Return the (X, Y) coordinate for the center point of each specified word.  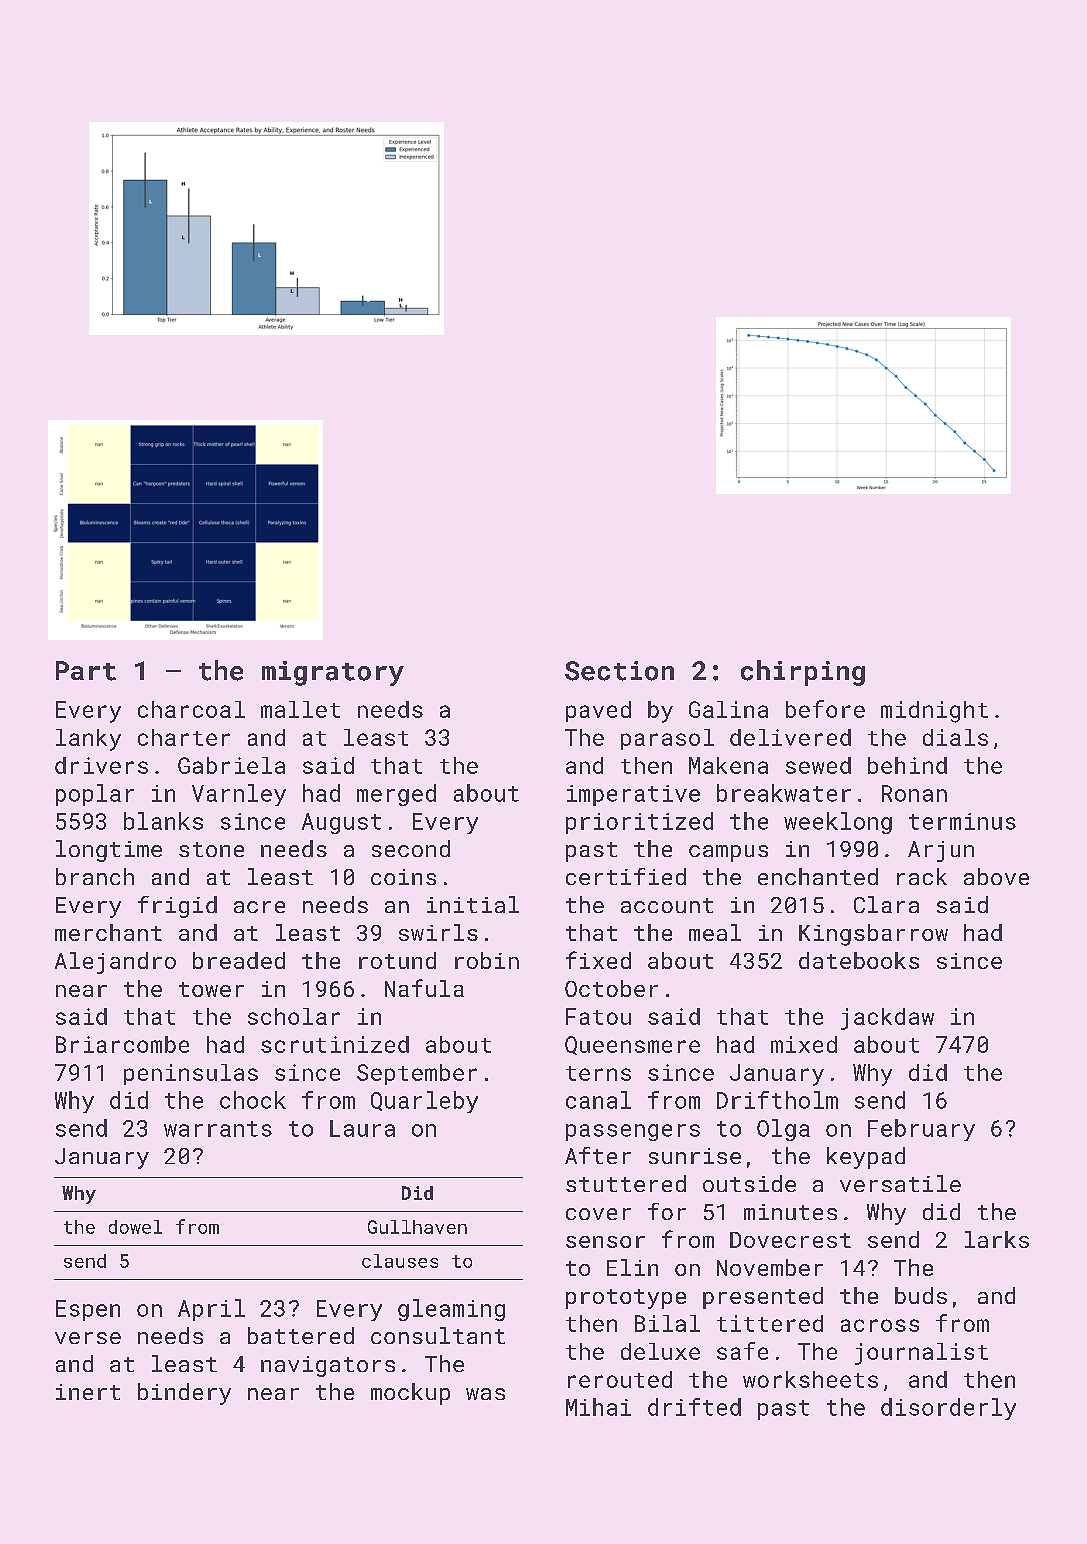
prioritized (639, 823)
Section (619, 671)
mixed (804, 1044)
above (996, 876)
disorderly (948, 1409)
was (485, 1394)
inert (88, 1392)
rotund (397, 960)
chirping (803, 673)
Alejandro (115, 963)
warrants (218, 1129)
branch (95, 876)
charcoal (191, 709)
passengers (633, 1132)
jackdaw (887, 1019)
